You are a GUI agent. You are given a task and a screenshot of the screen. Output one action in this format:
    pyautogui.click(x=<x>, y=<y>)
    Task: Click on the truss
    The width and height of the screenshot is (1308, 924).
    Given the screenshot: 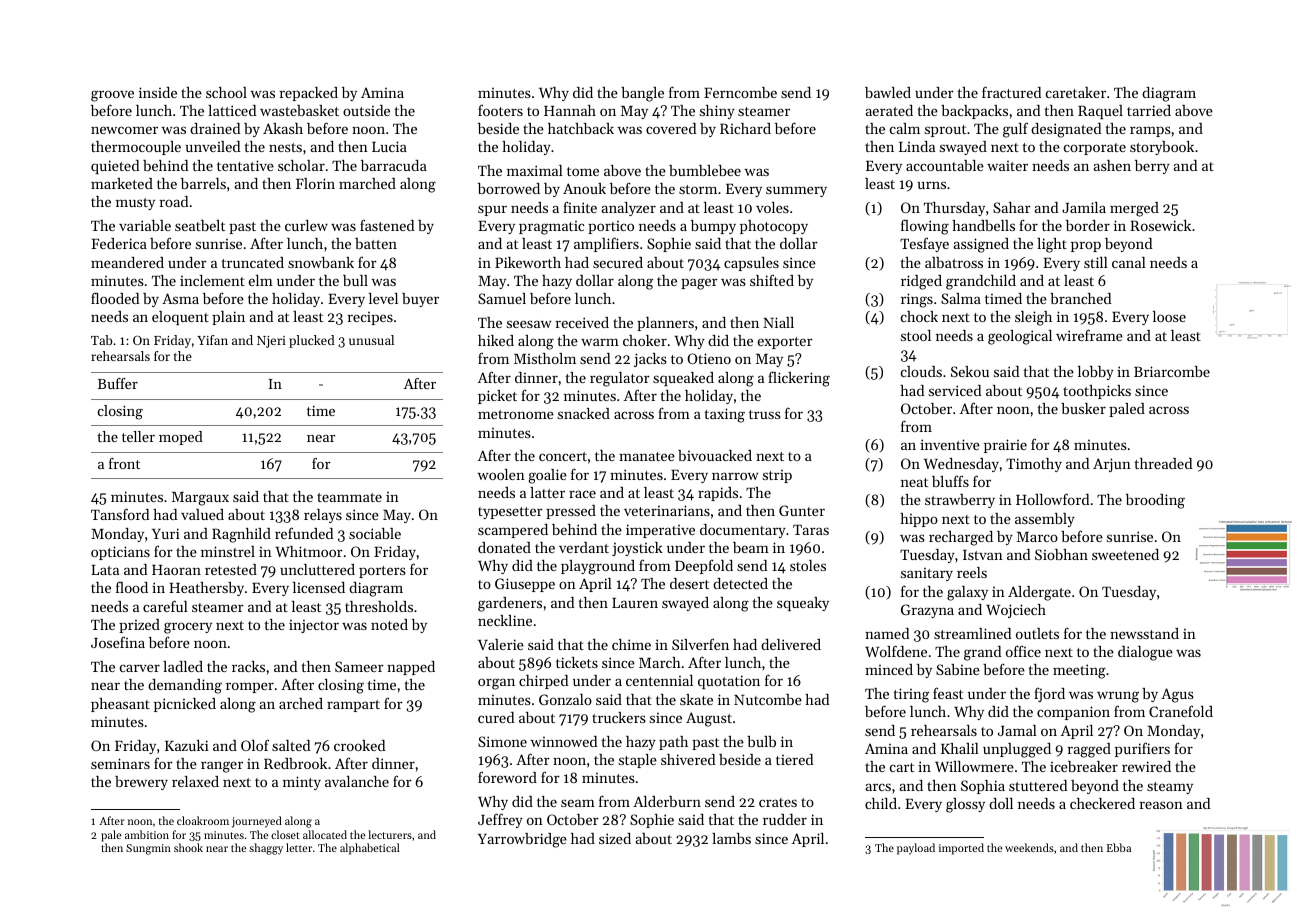 What is the action you would take?
    pyautogui.click(x=765, y=414)
